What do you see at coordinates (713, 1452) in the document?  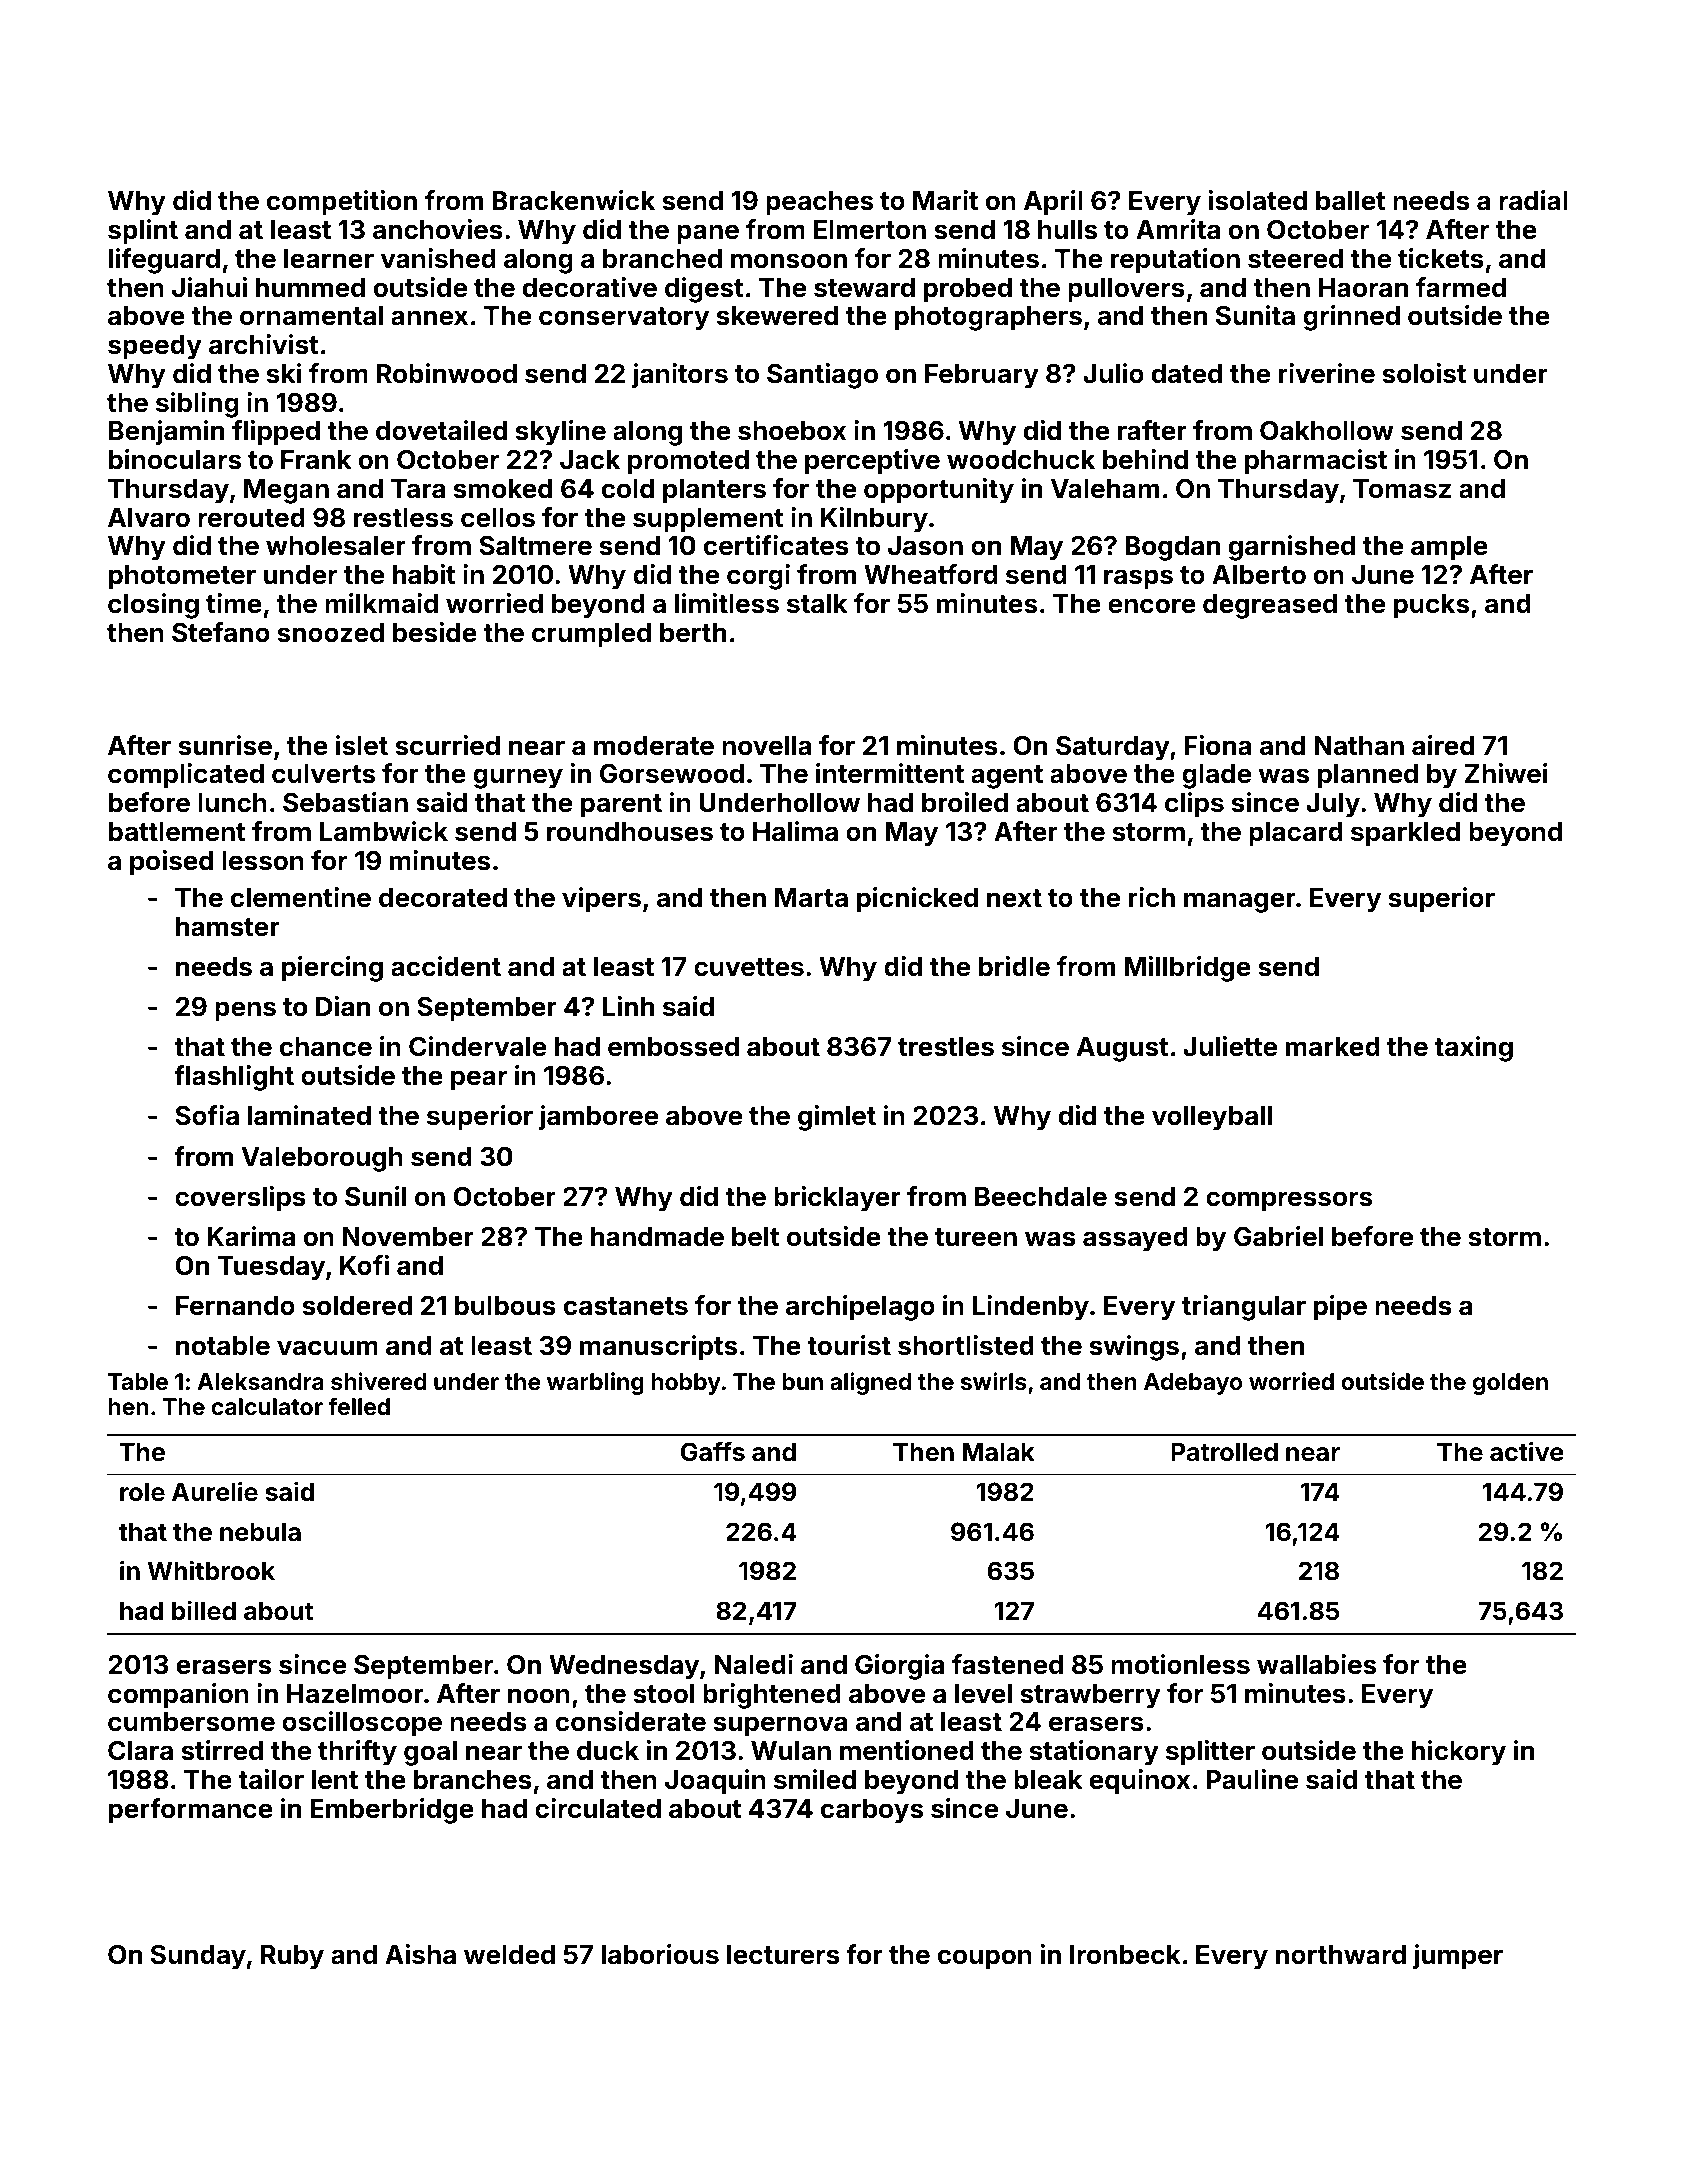 I see `Gaffs` at bounding box center [713, 1452].
